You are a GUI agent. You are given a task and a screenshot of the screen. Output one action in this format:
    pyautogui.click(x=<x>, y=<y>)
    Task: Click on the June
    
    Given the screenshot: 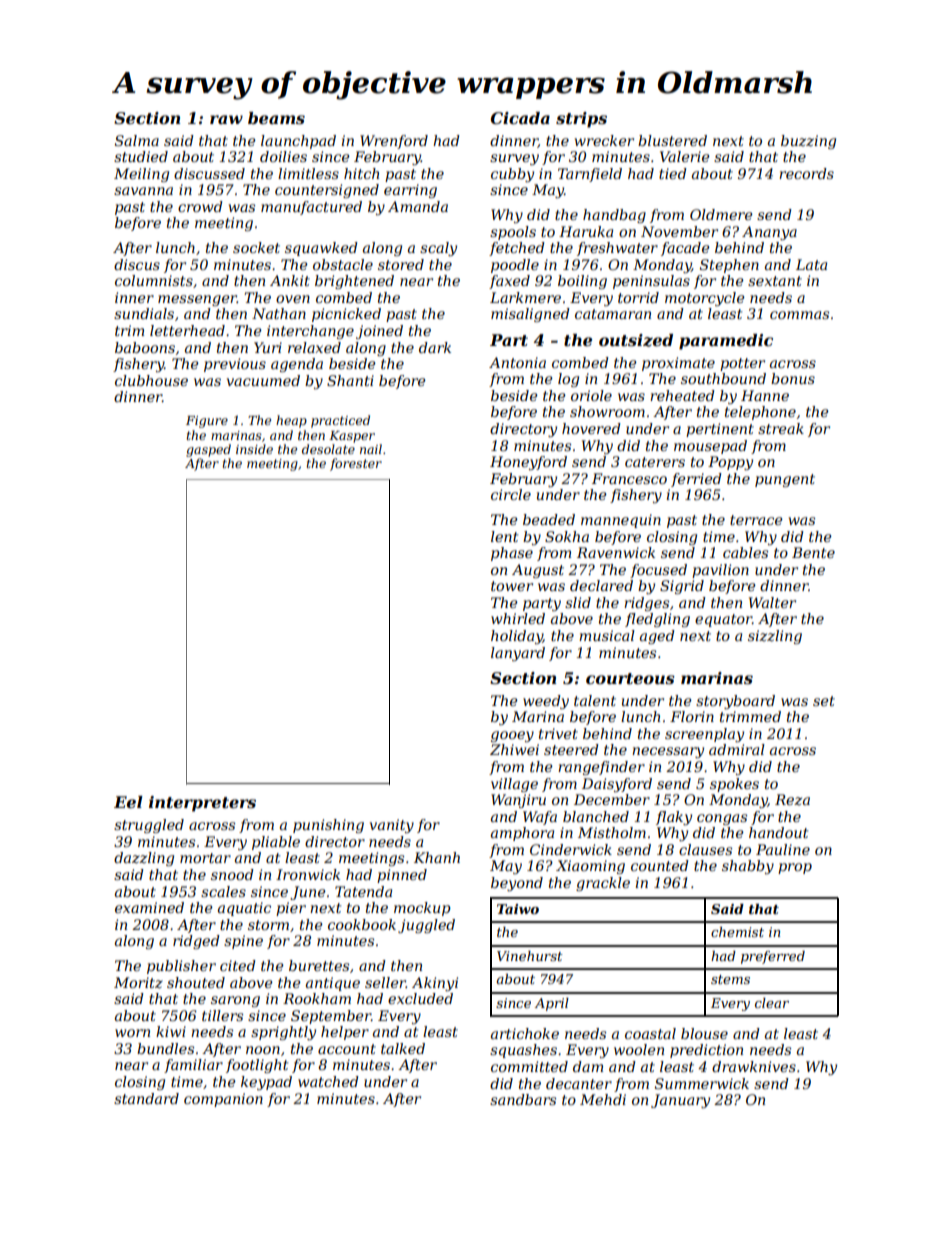 What is the action you would take?
    pyautogui.click(x=308, y=893)
